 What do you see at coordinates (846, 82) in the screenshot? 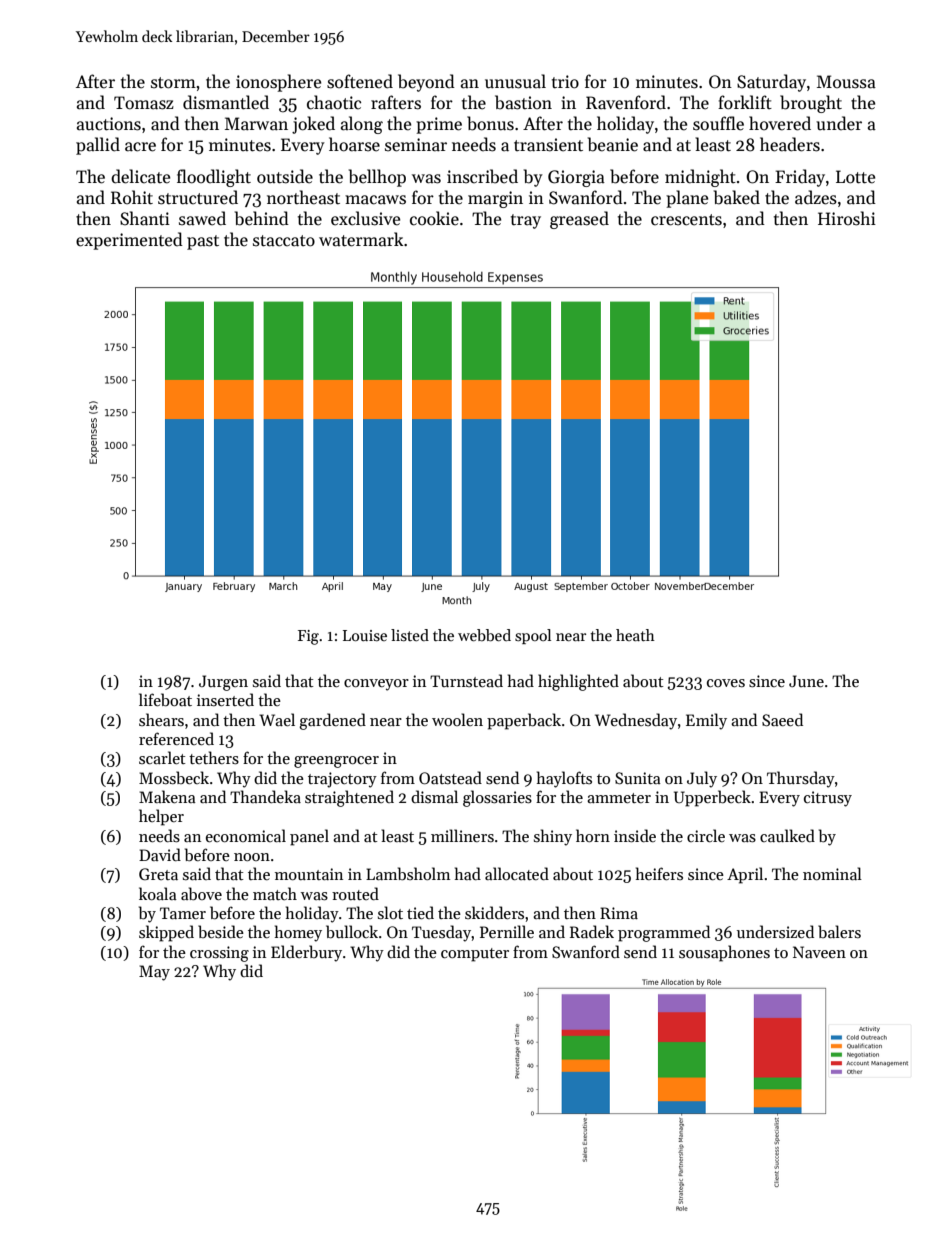
I see `Moussa` at bounding box center [846, 82].
